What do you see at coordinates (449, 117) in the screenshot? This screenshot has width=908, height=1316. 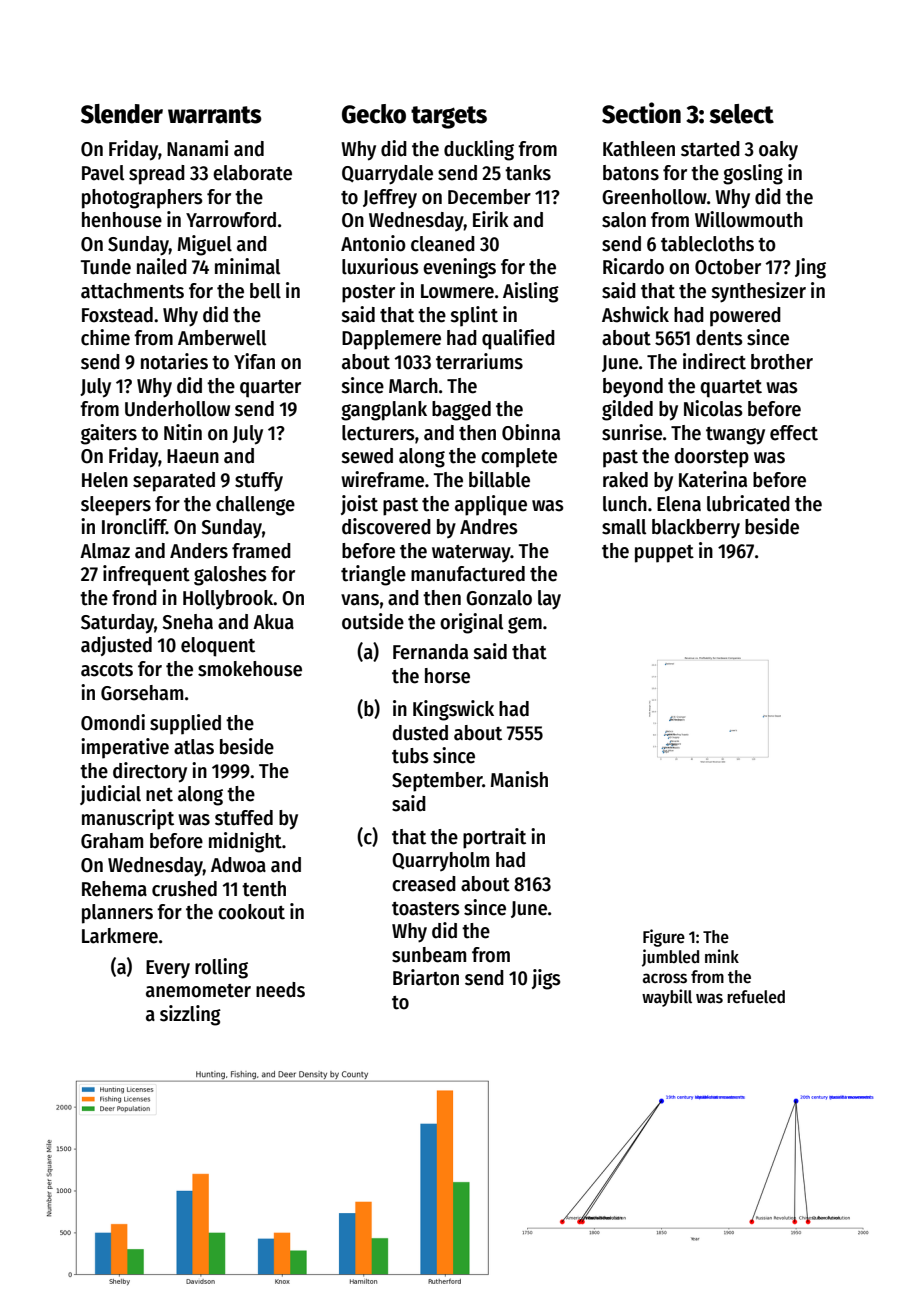 I see `targets` at bounding box center [449, 117].
